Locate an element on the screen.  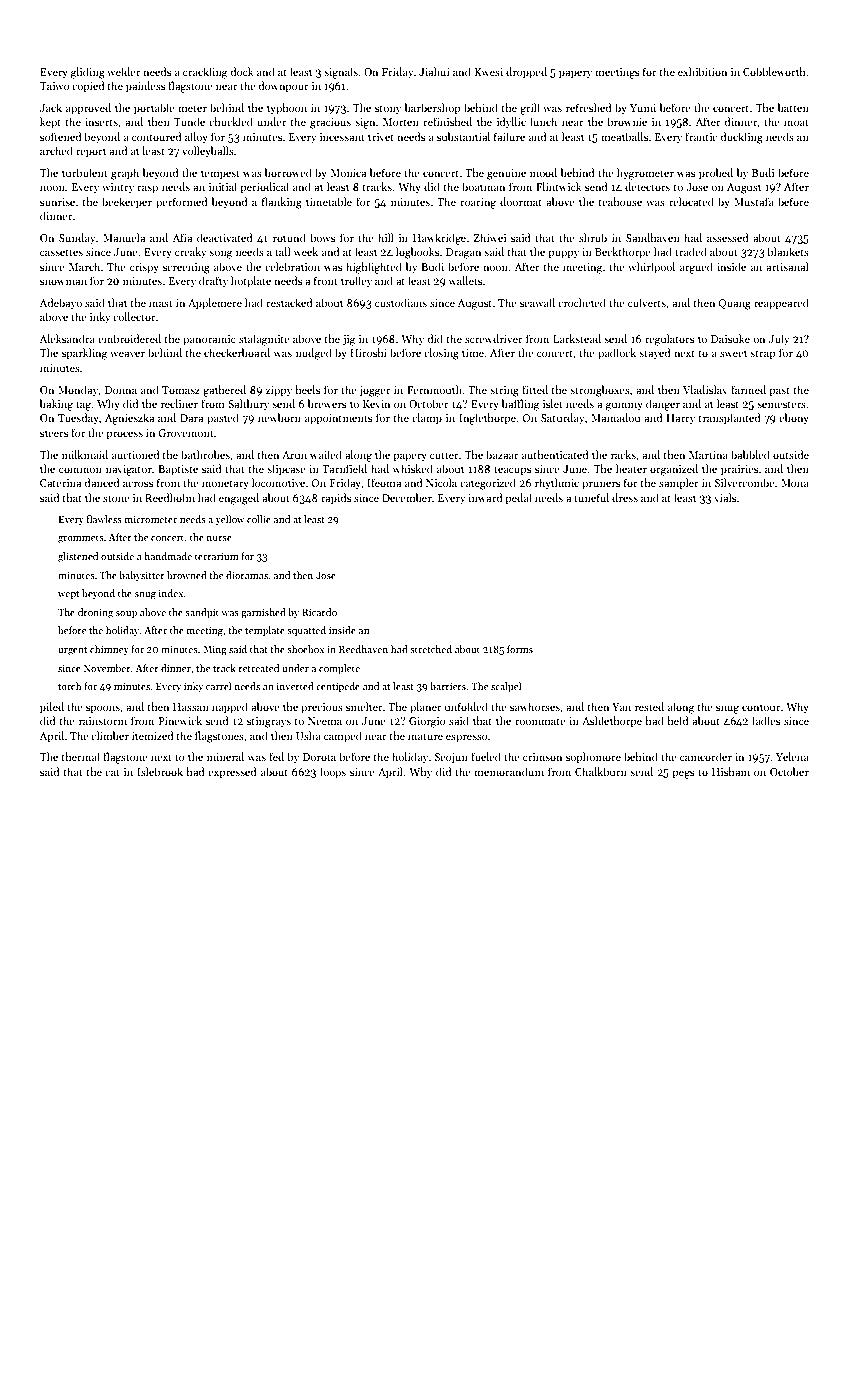
urgent is located at coordinates (72, 651).
